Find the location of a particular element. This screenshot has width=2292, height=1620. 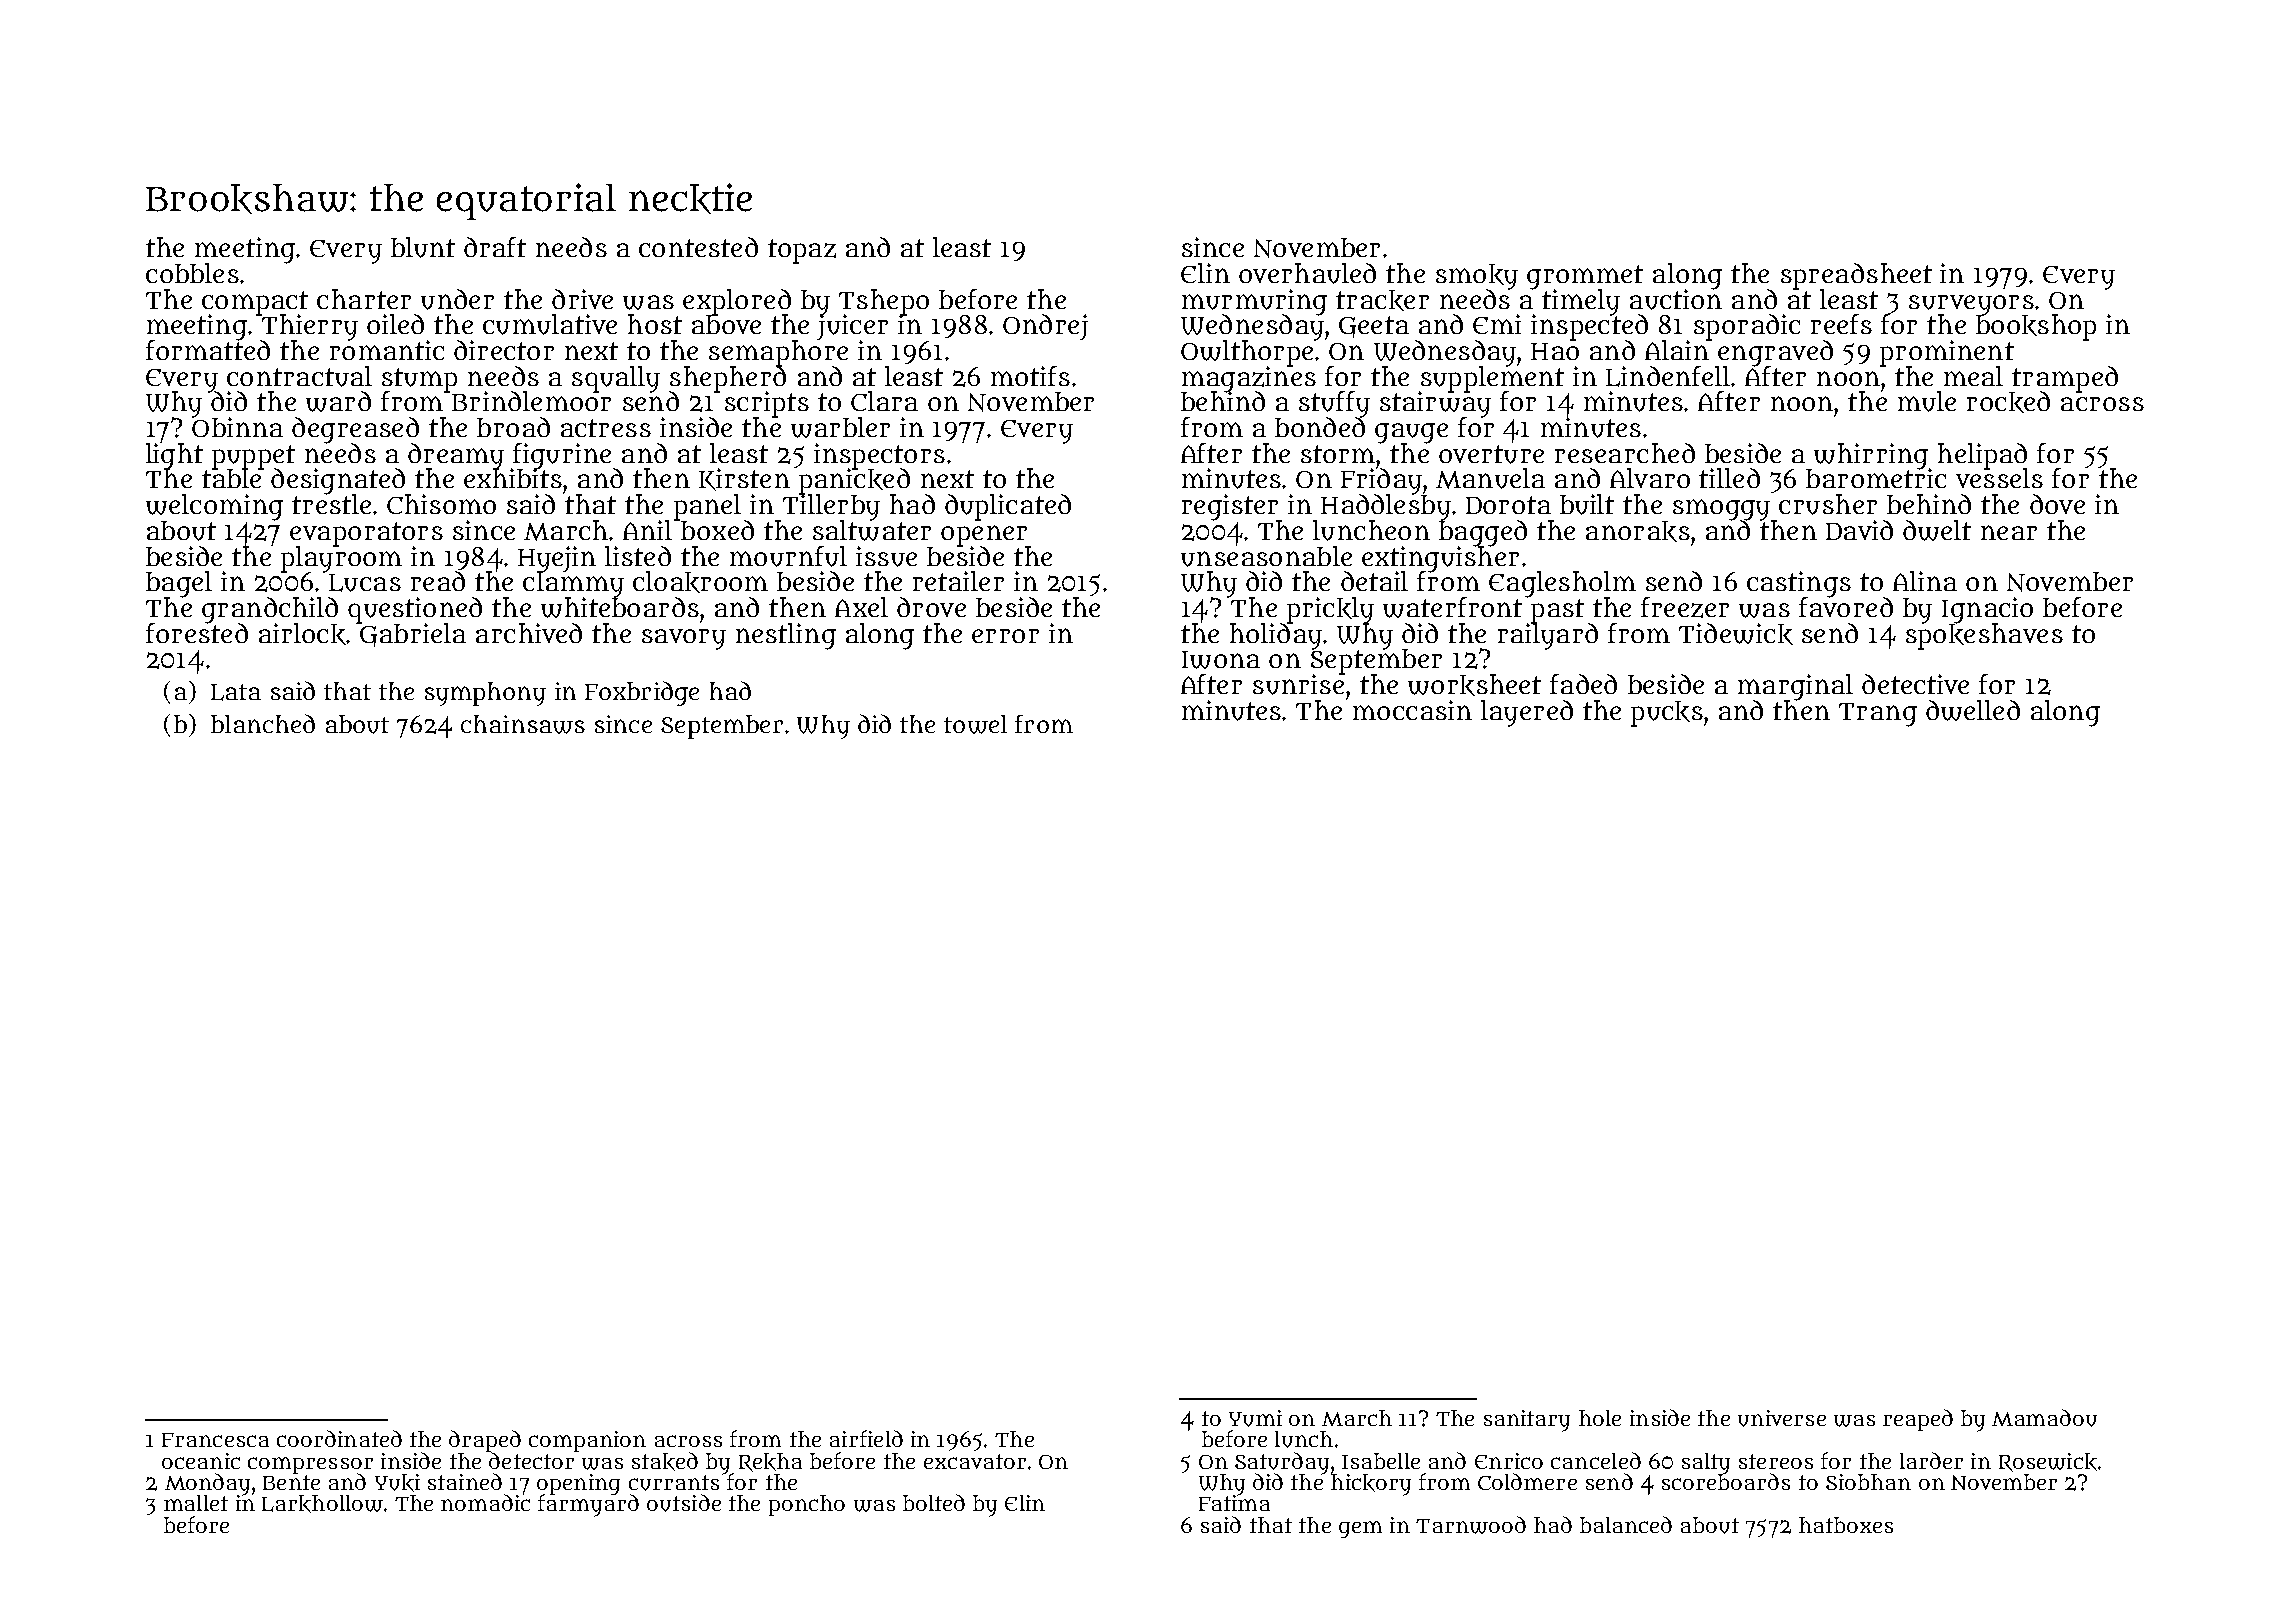

Tillerby is located at coordinates (830, 507).
